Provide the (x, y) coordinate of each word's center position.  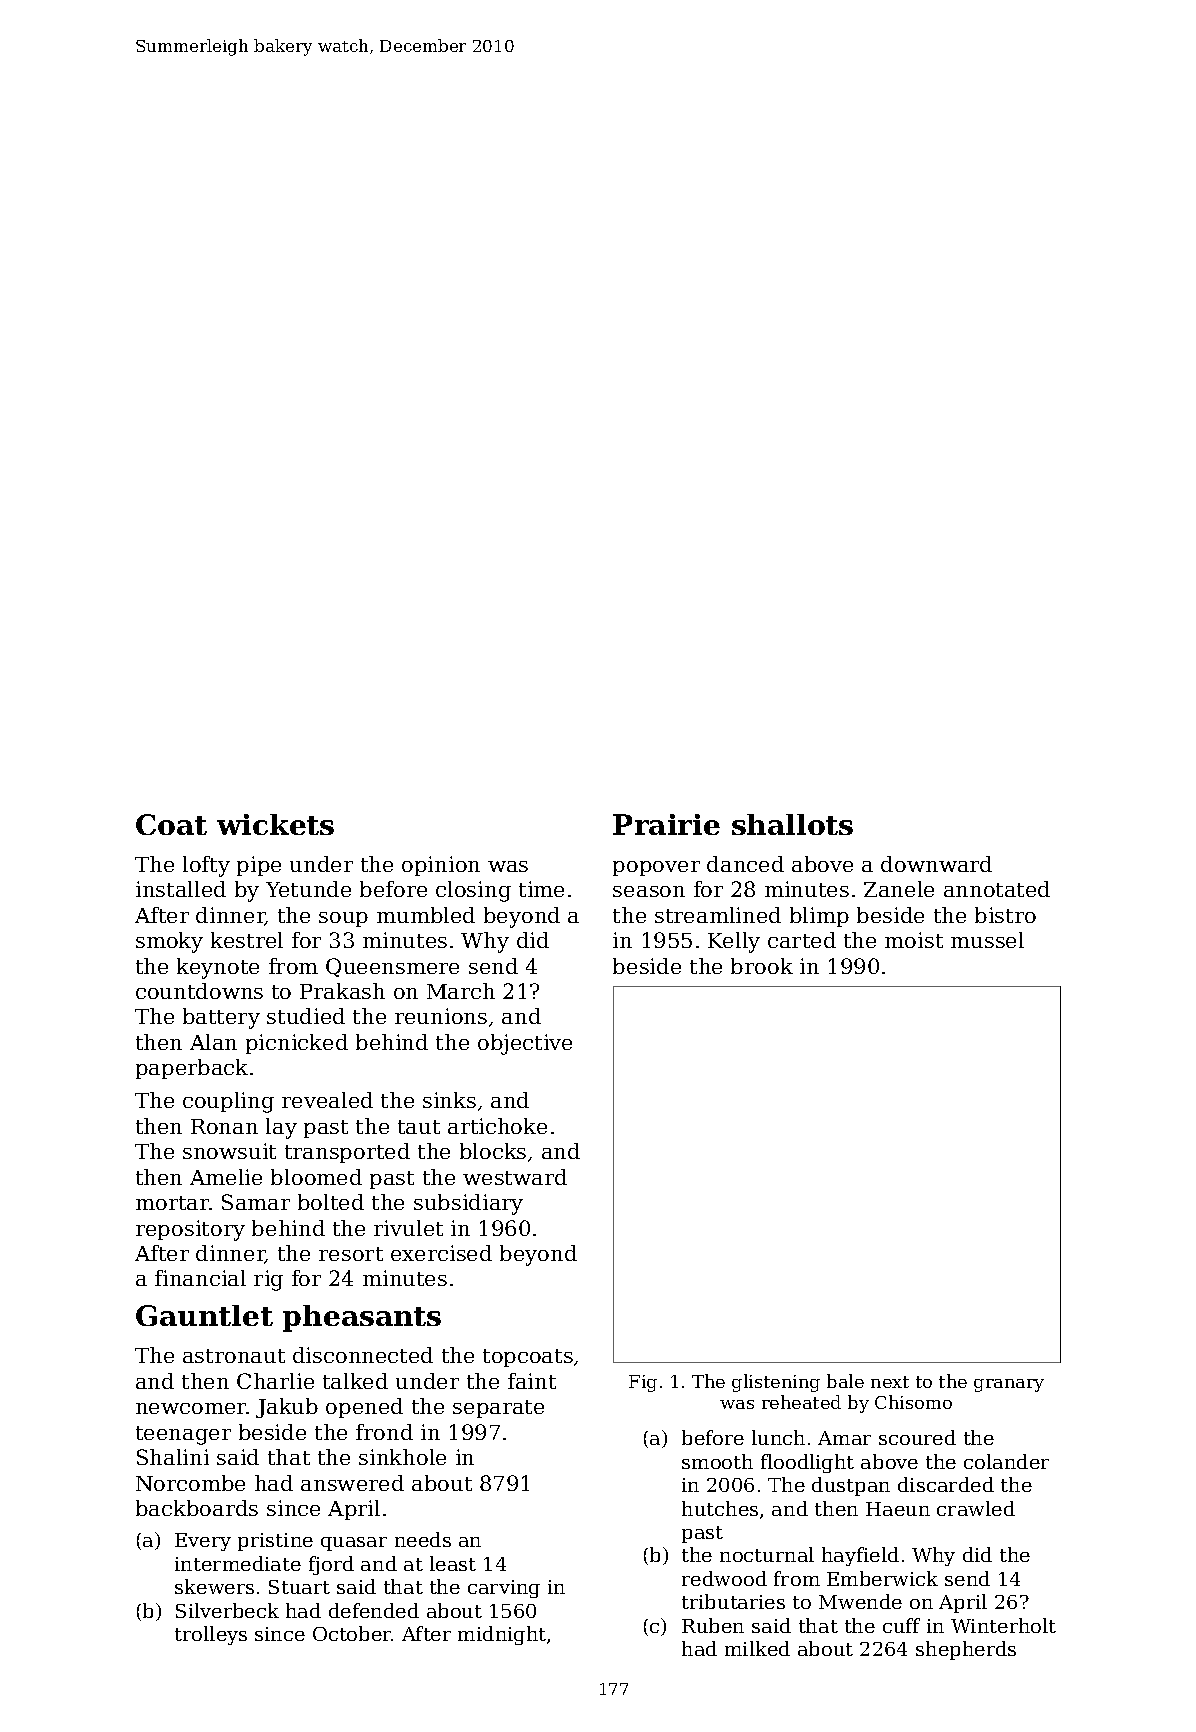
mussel (987, 940)
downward (936, 864)
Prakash (342, 991)
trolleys (211, 1635)
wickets (275, 824)
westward (515, 1177)
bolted (331, 1202)
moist (914, 940)
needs (423, 1539)
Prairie (666, 824)
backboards (197, 1508)
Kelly (734, 942)
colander (1006, 1461)
